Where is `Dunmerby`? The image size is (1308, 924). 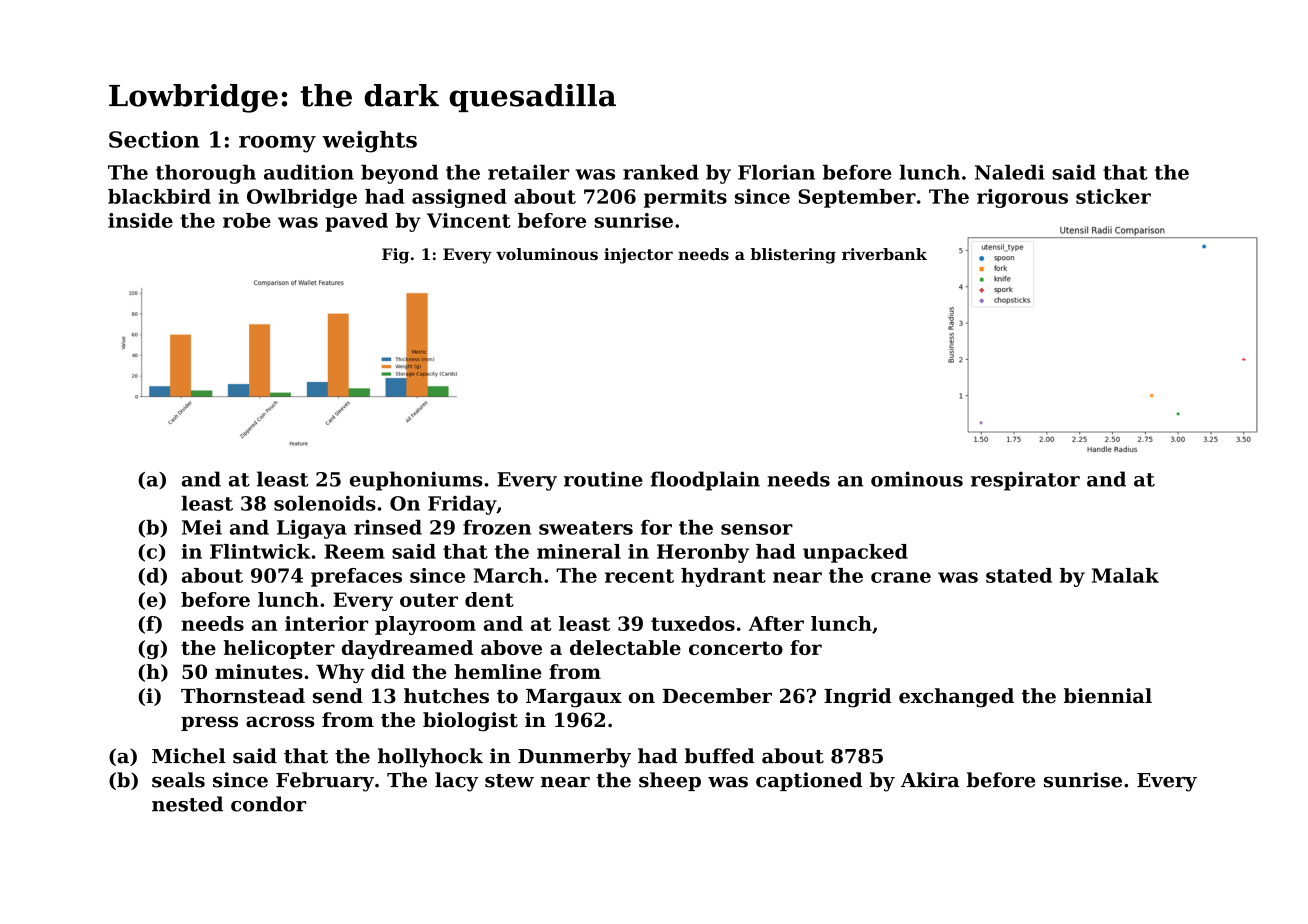
Dunmerby is located at coordinates (574, 758).
